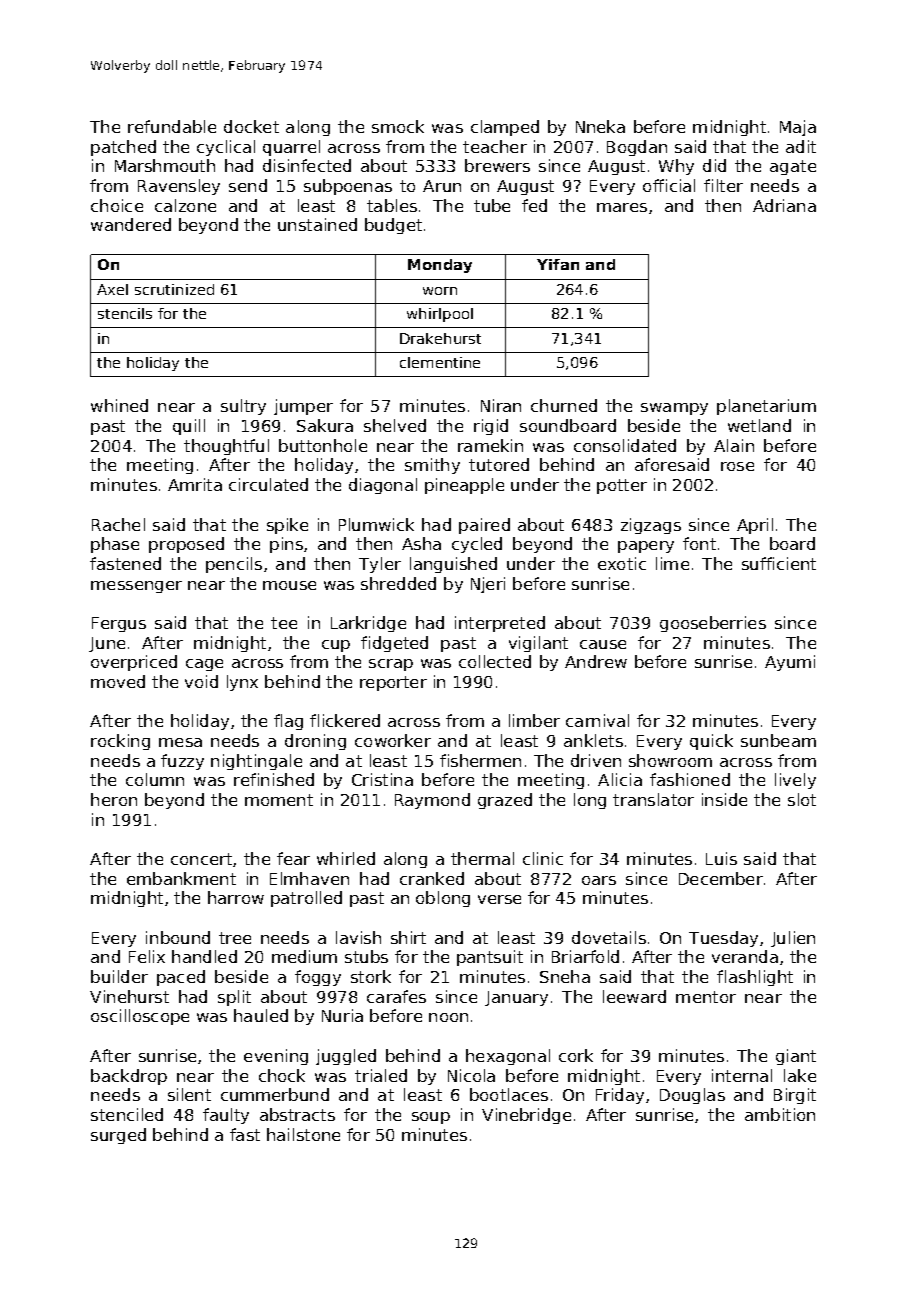 The width and height of the screenshot is (908, 1316). What do you see at coordinates (317, 224) in the screenshot?
I see `unstained` at bounding box center [317, 224].
